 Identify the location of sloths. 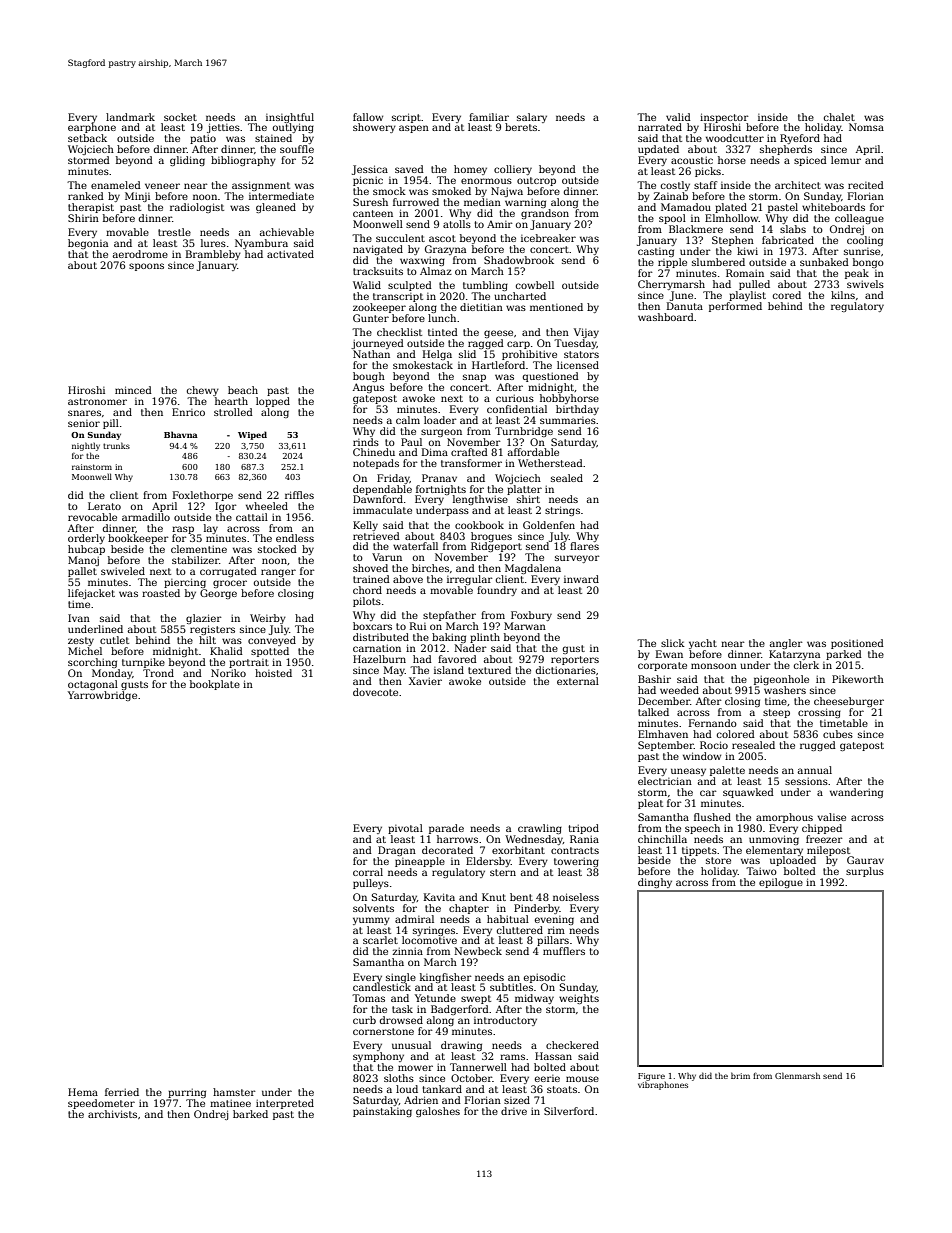
(399, 1078).
